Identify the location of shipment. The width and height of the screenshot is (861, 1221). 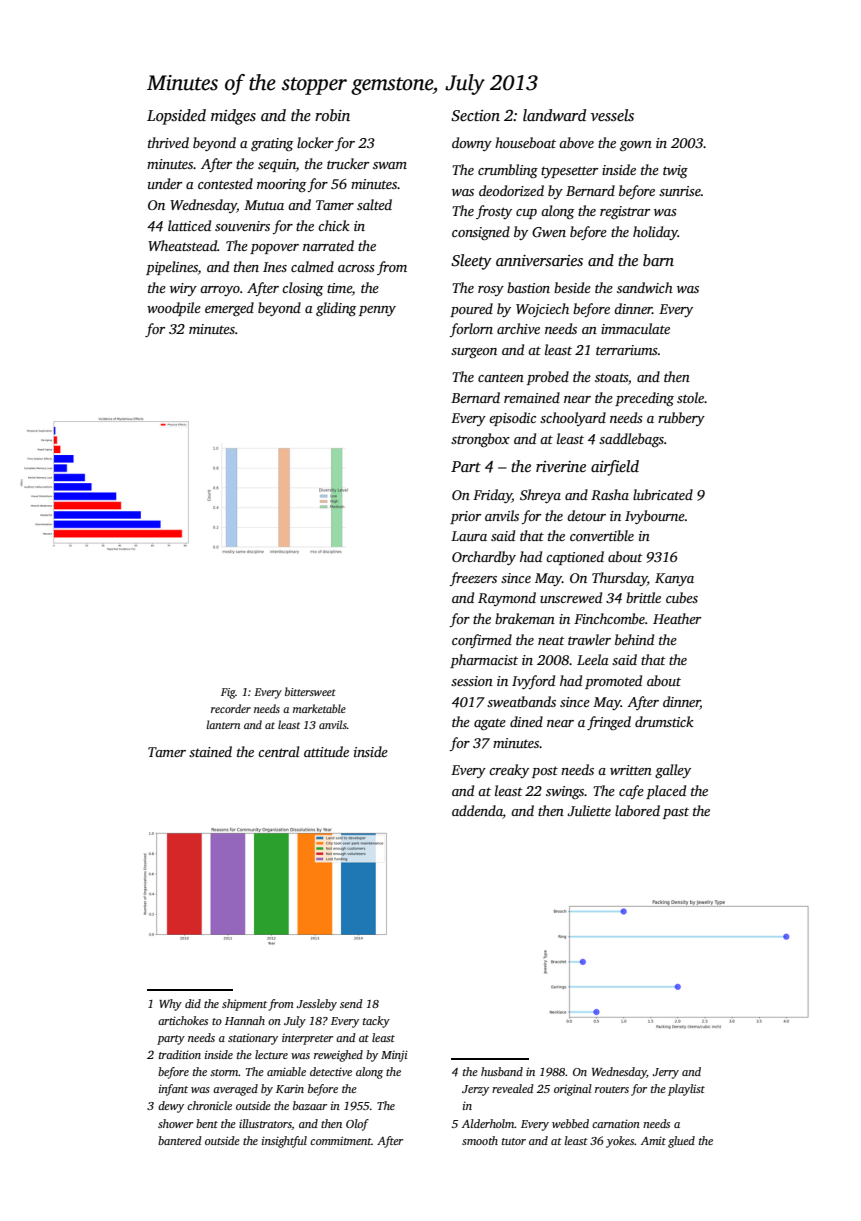
(244, 1005).
